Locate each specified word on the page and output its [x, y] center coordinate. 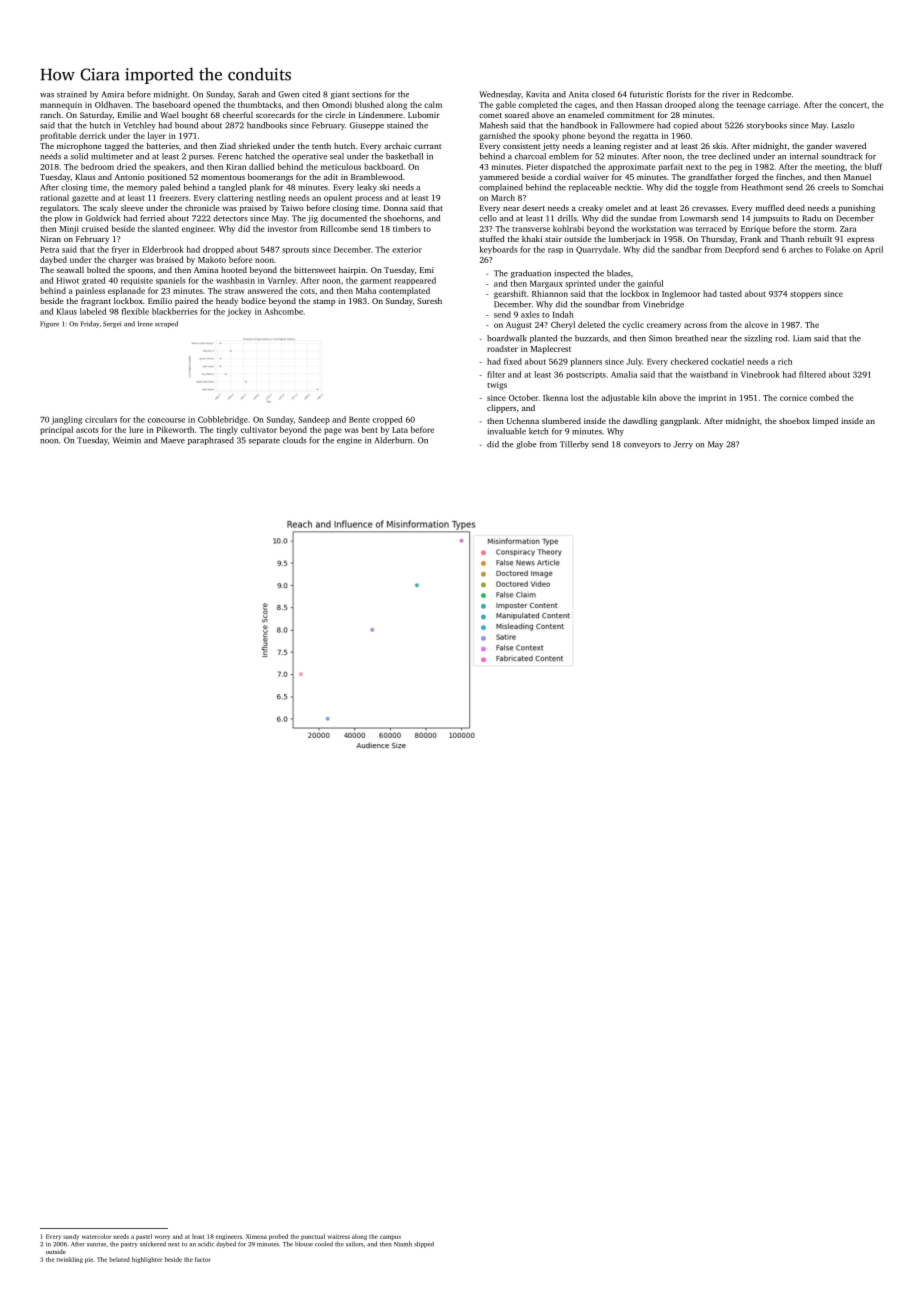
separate [264, 441]
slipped [424, 1244]
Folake [838, 249]
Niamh [403, 1244]
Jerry [683, 445]
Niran [50, 239]
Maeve [173, 440]
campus [390, 1237]
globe [526, 445]
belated [119, 1259]
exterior [407, 249]
